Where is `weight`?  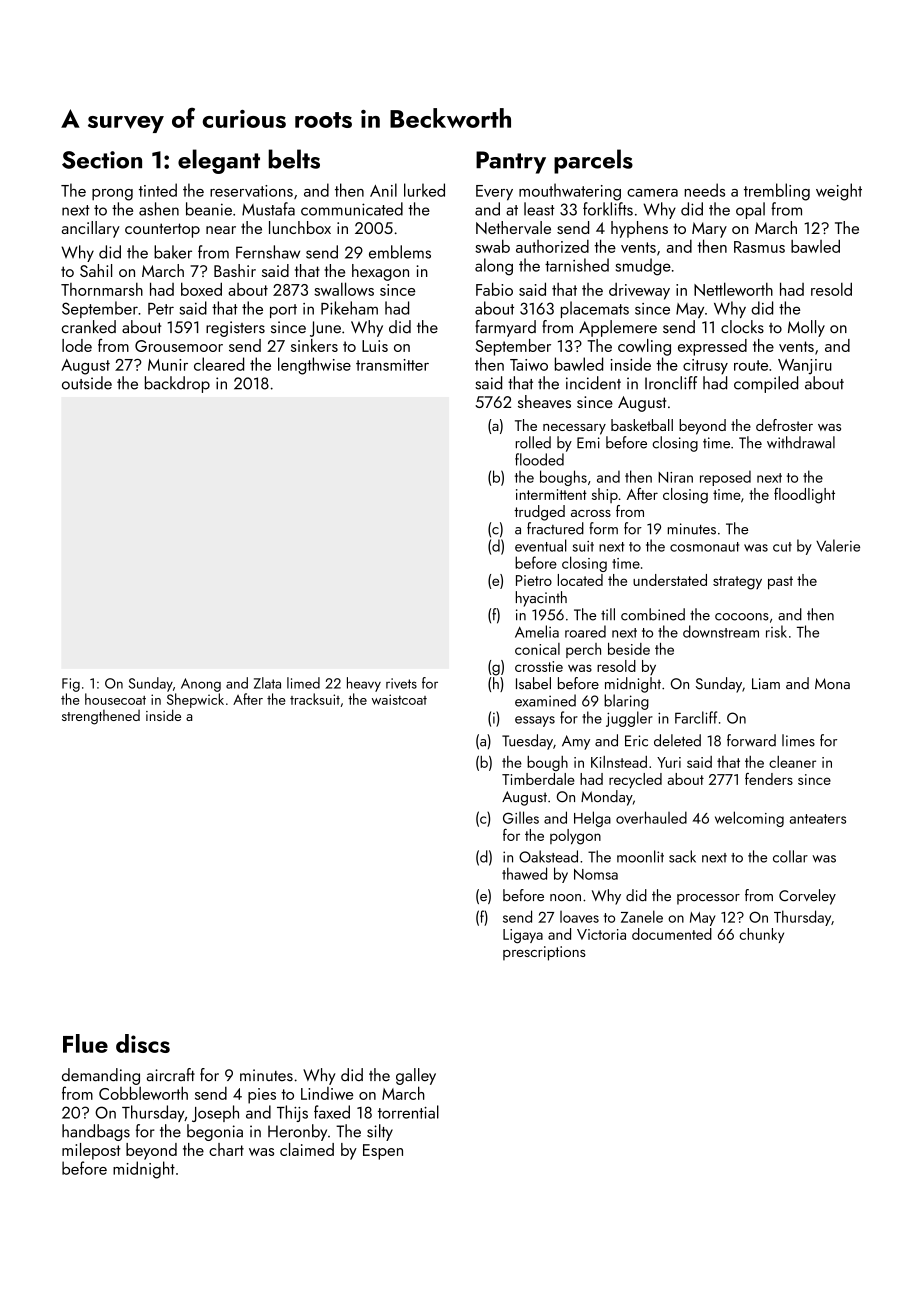 weight is located at coordinates (839, 192).
